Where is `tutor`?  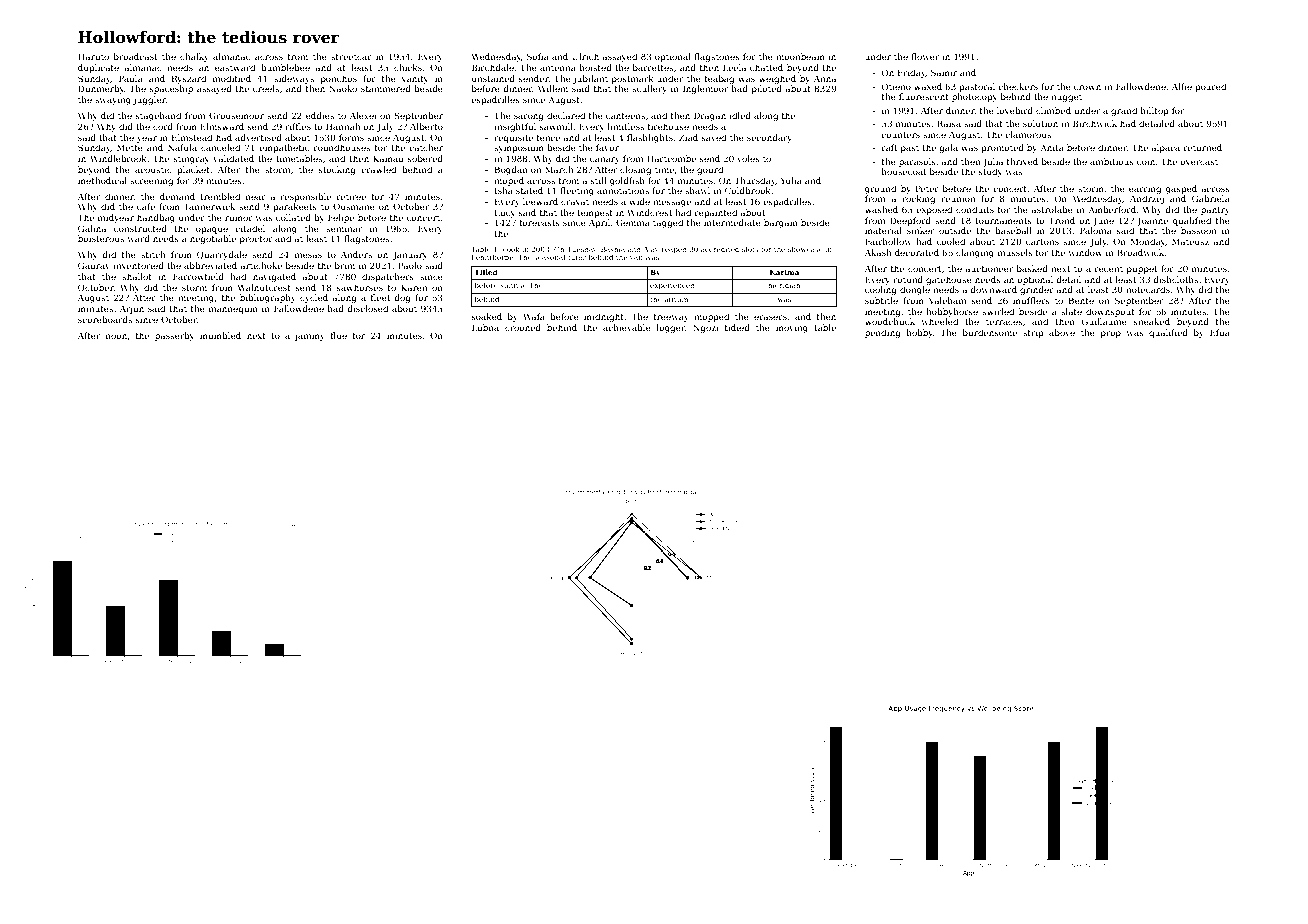
tutor is located at coordinates (577, 257).
